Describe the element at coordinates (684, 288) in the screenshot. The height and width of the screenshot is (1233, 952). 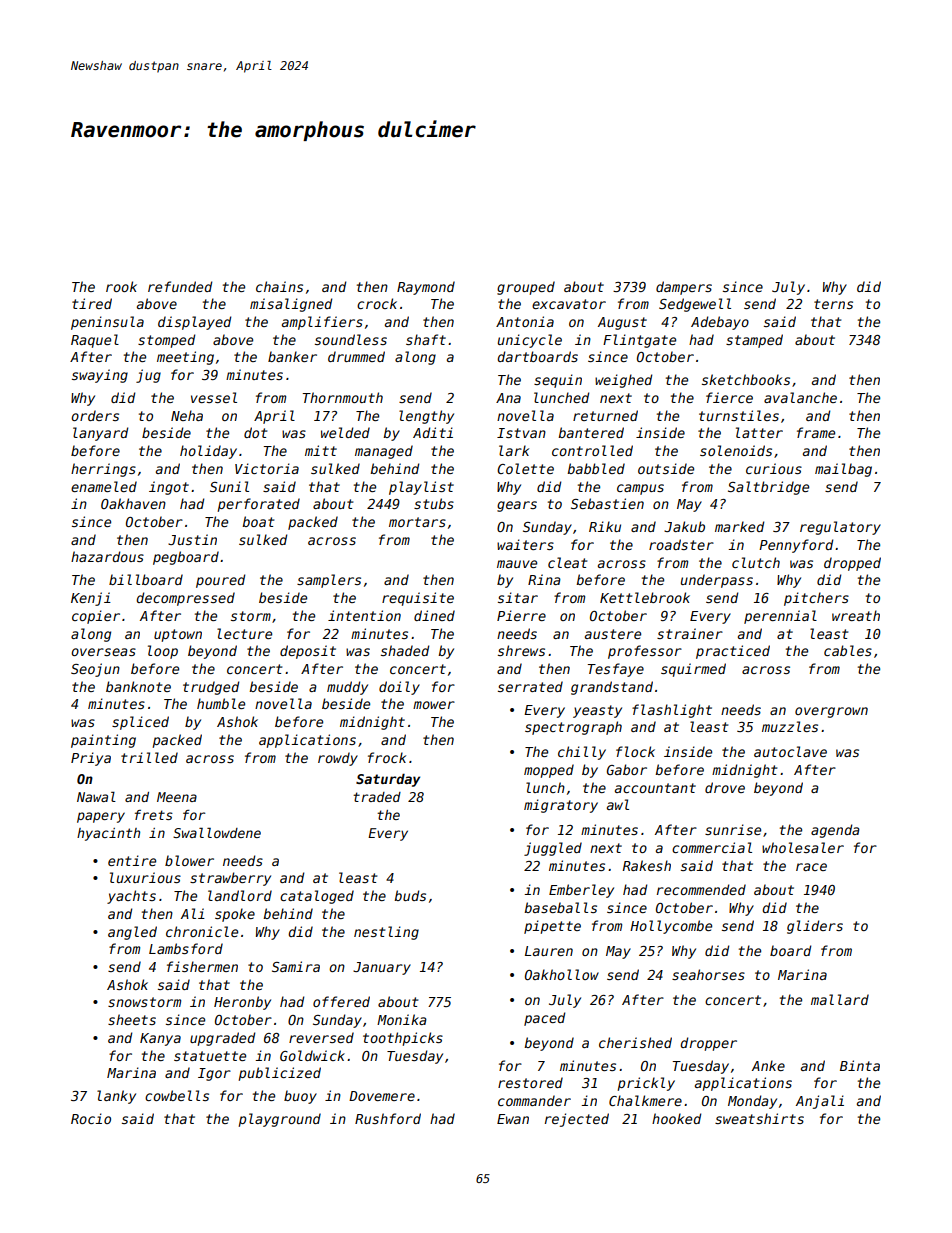
I see `dampers` at that location.
